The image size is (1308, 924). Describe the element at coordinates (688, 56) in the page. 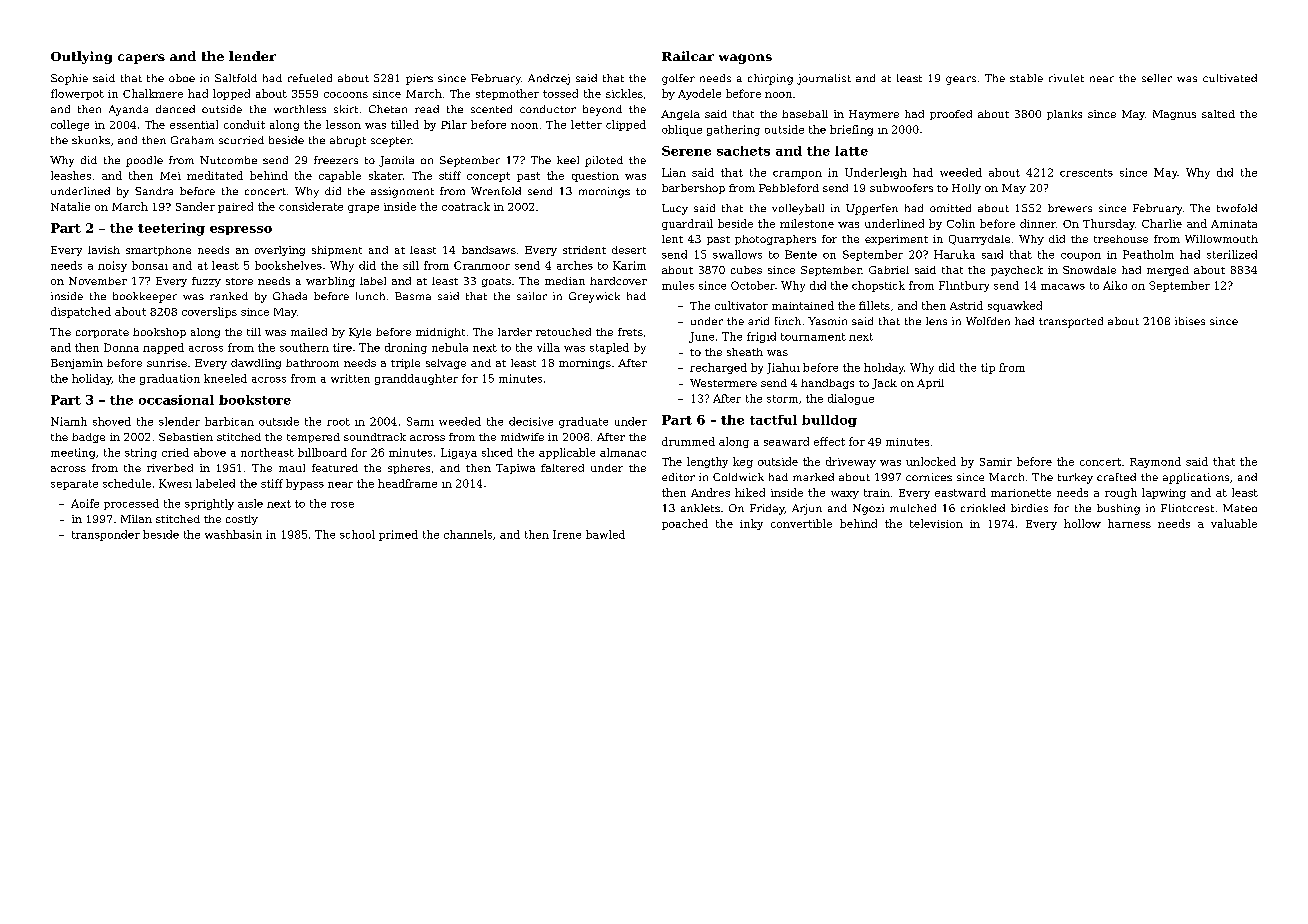

I see `Railcar` at that location.
